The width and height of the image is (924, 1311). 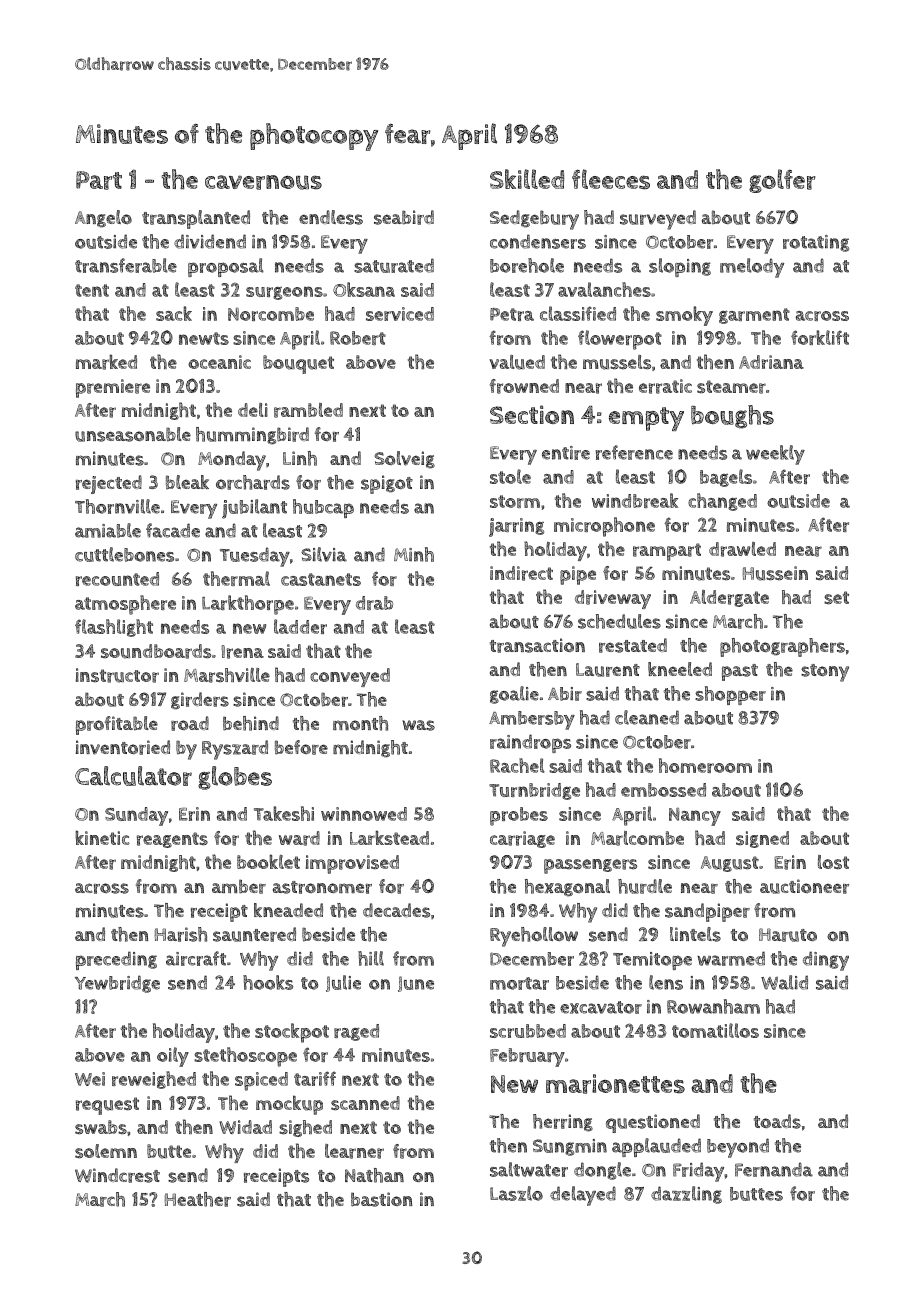 What do you see at coordinates (198, 1199) in the image?
I see `Heather` at bounding box center [198, 1199].
